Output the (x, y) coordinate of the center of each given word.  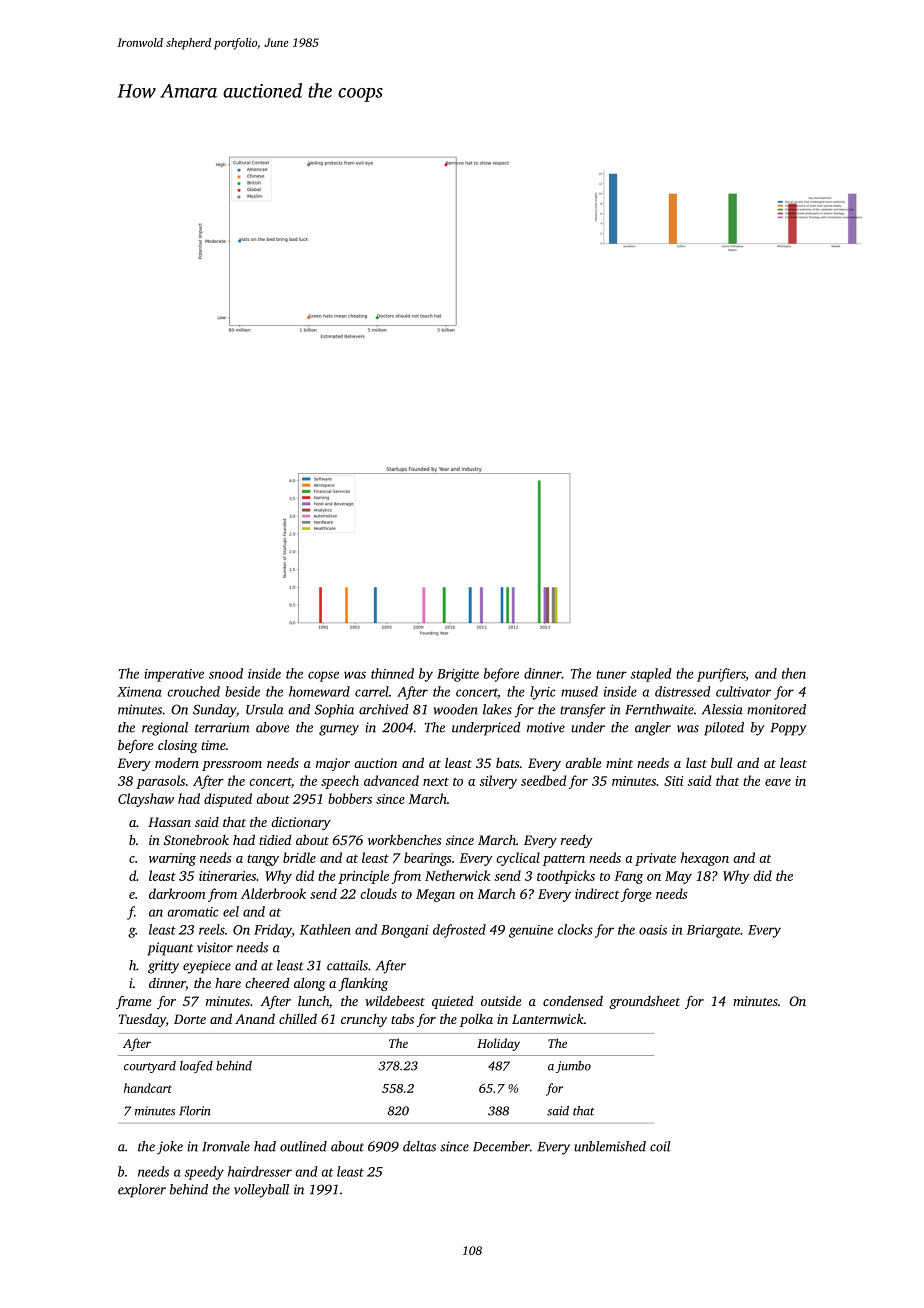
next (436, 782)
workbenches (404, 839)
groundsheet (644, 1002)
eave (778, 782)
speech (340, 782)
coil (660, 1146)
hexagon (705, 859)
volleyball (261, 1191)
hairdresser (260, 1171)
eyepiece (207, 967)
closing (178, 746)
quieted (452, 1002)
